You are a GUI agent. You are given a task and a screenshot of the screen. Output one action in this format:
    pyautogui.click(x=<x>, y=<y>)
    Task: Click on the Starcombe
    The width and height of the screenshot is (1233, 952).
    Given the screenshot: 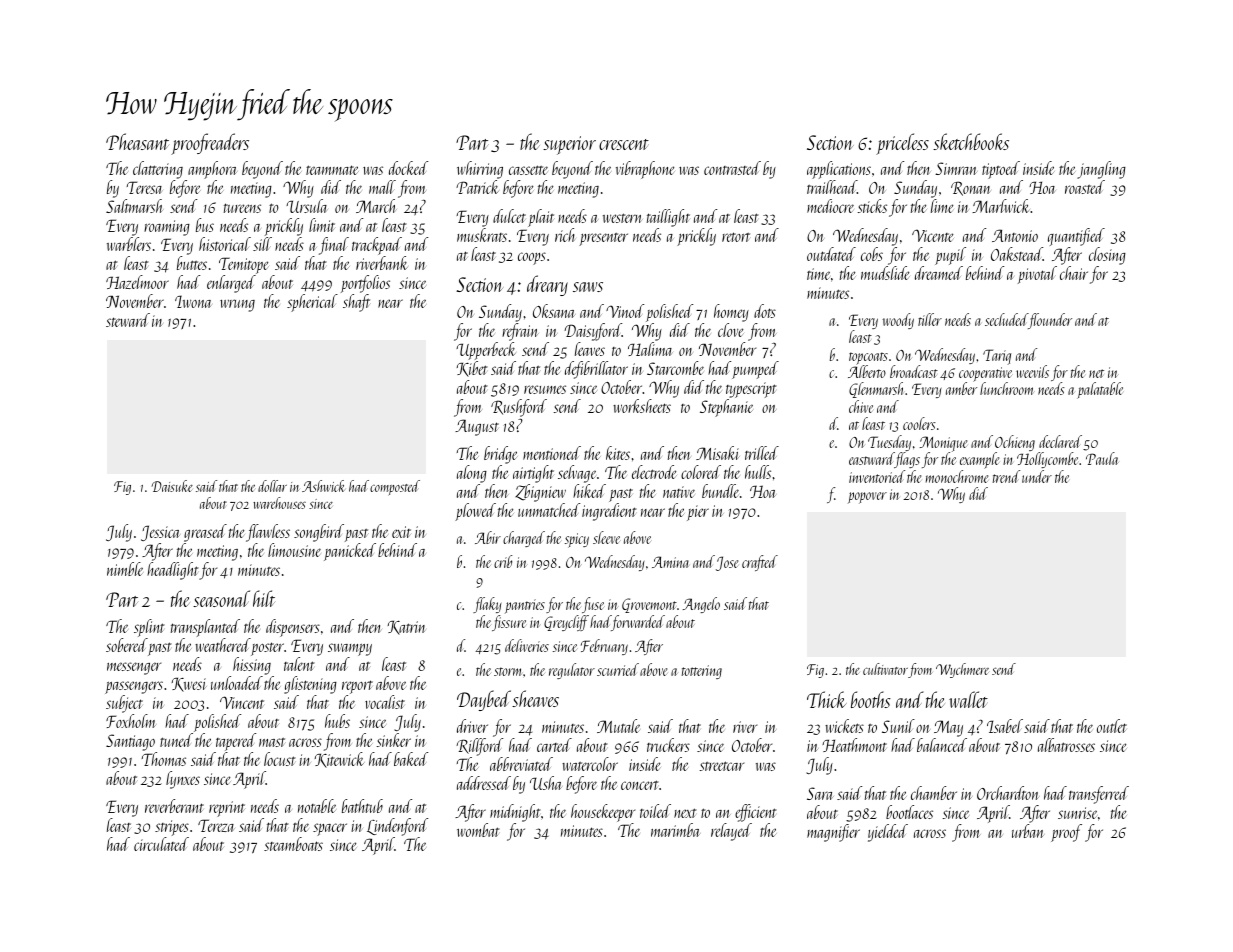 What is the action you would take?
    pyautogui.click(x=675, y=368)
